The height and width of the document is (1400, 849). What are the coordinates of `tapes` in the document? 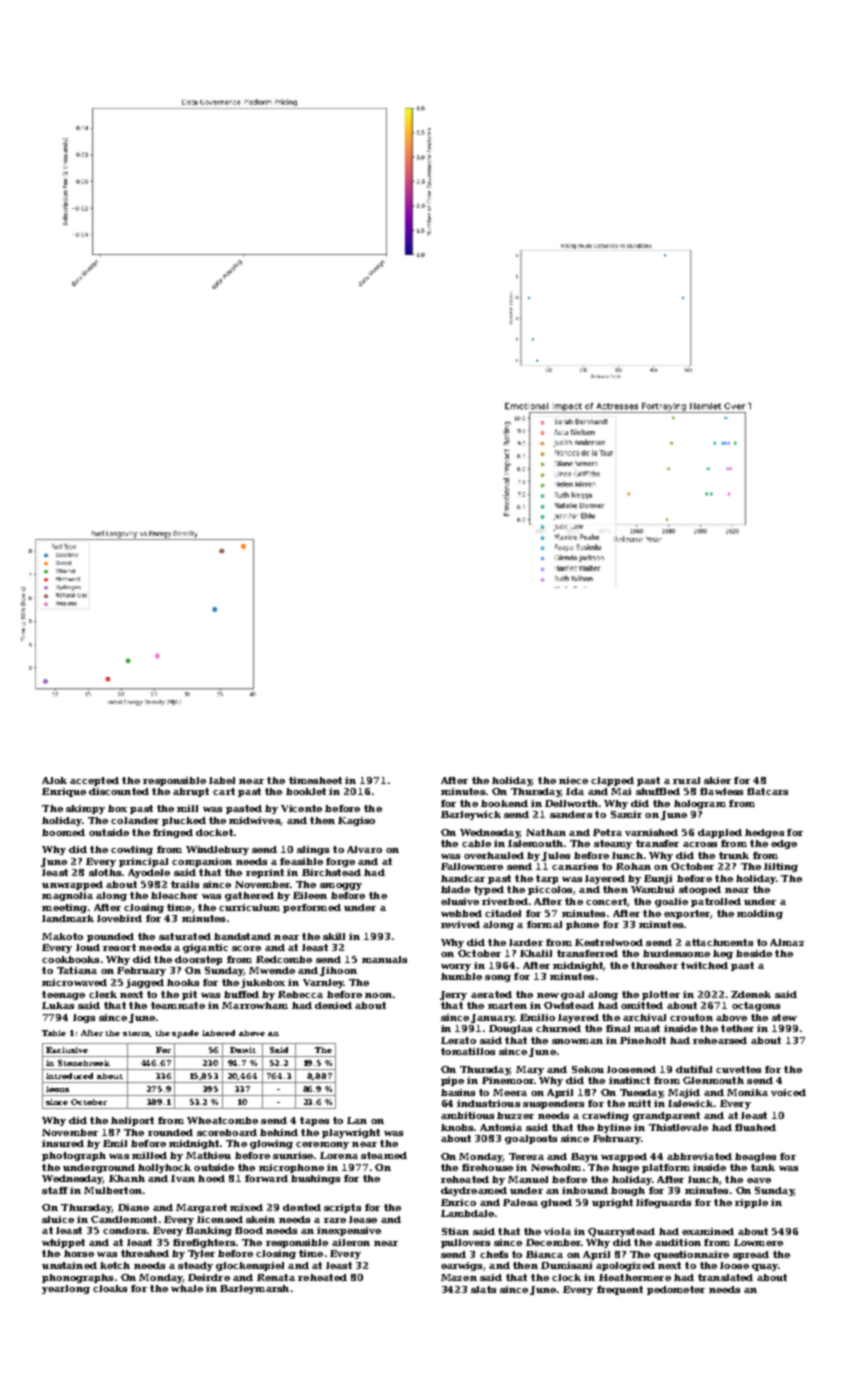 It's located at (314, 1121).
